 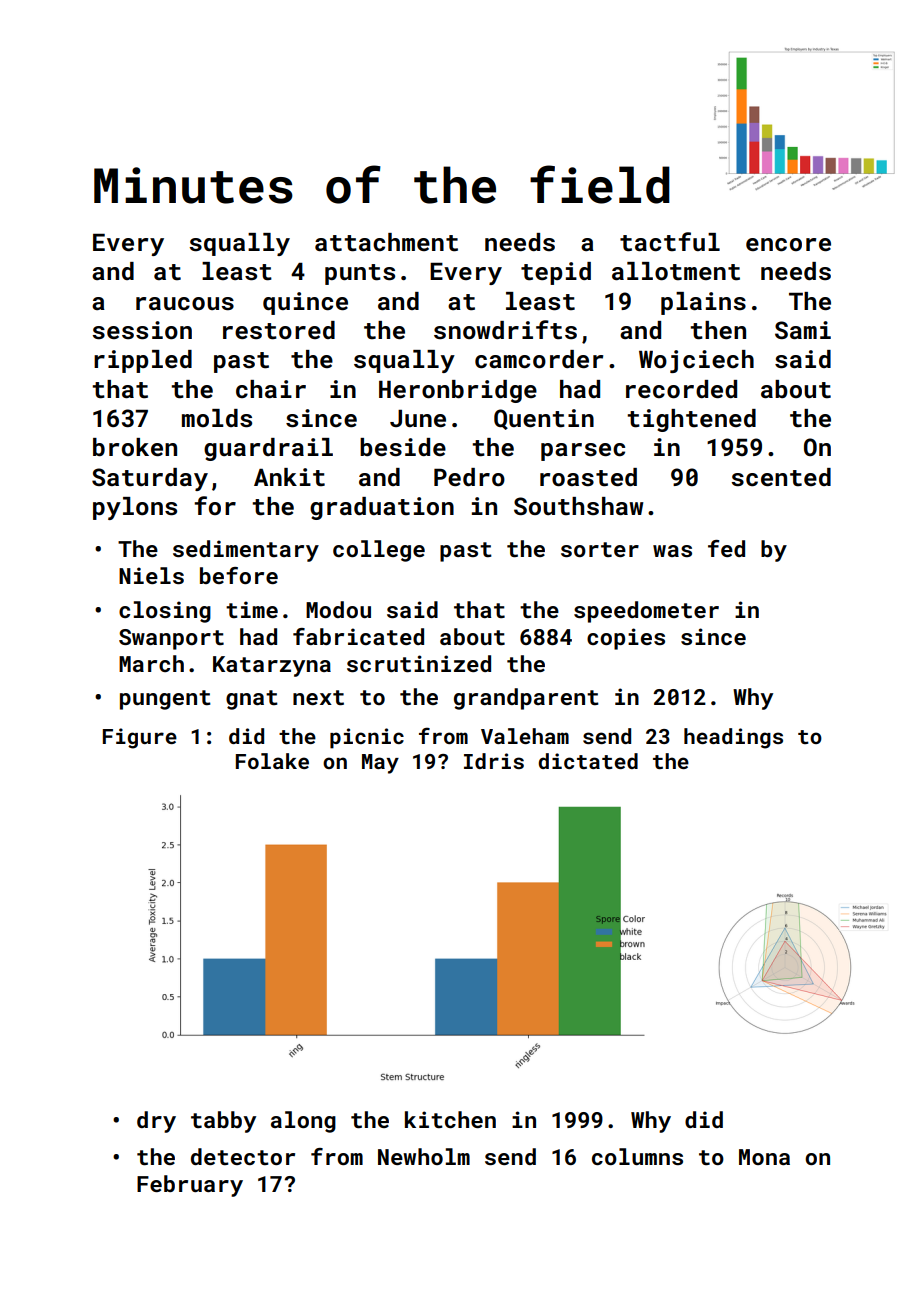 What do you see at coordinates (272, 761) in the screenshot?
I see `Folake` at bounding box center [272, 761].
